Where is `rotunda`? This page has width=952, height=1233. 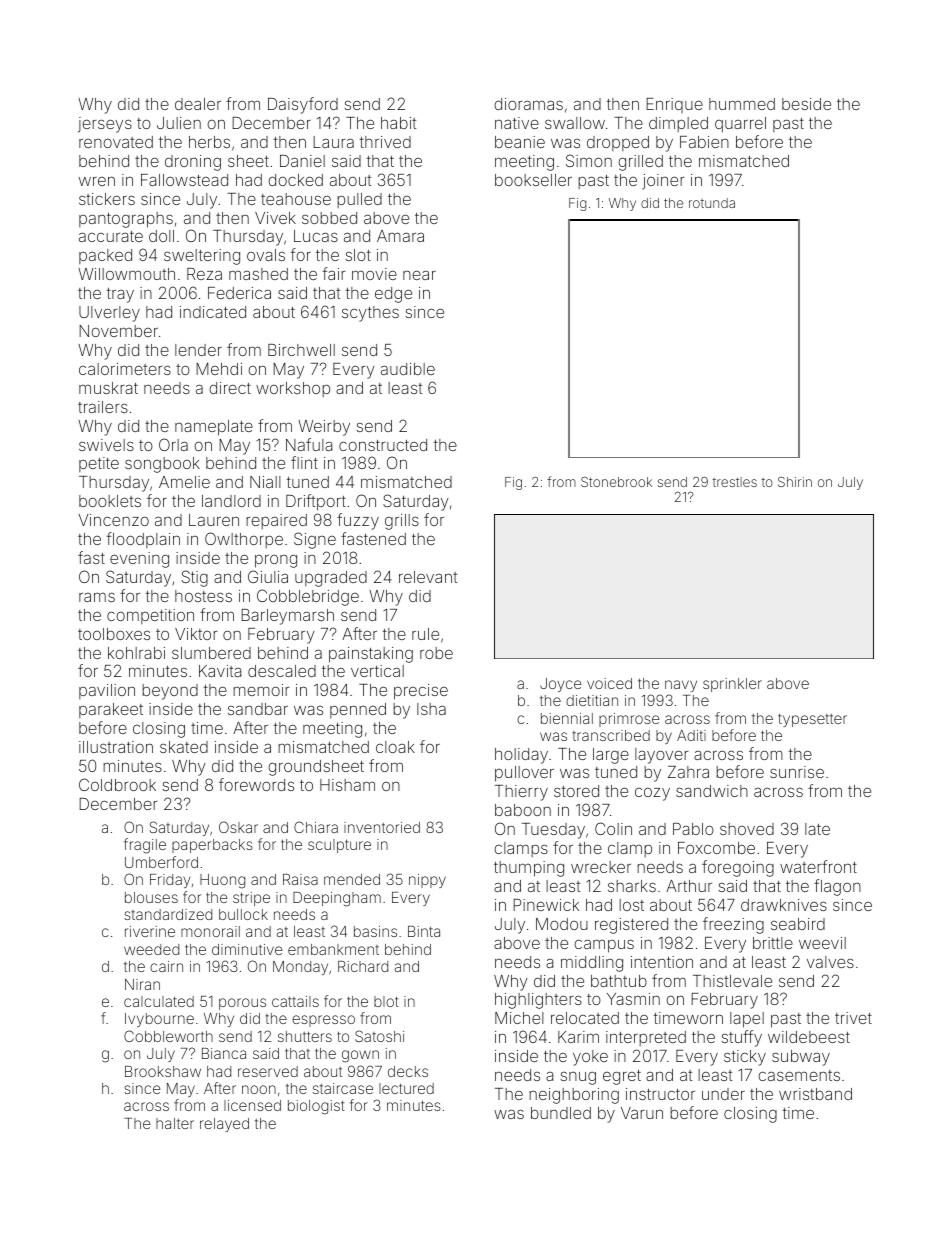
rotunda is located at coordinates (712, 203).
